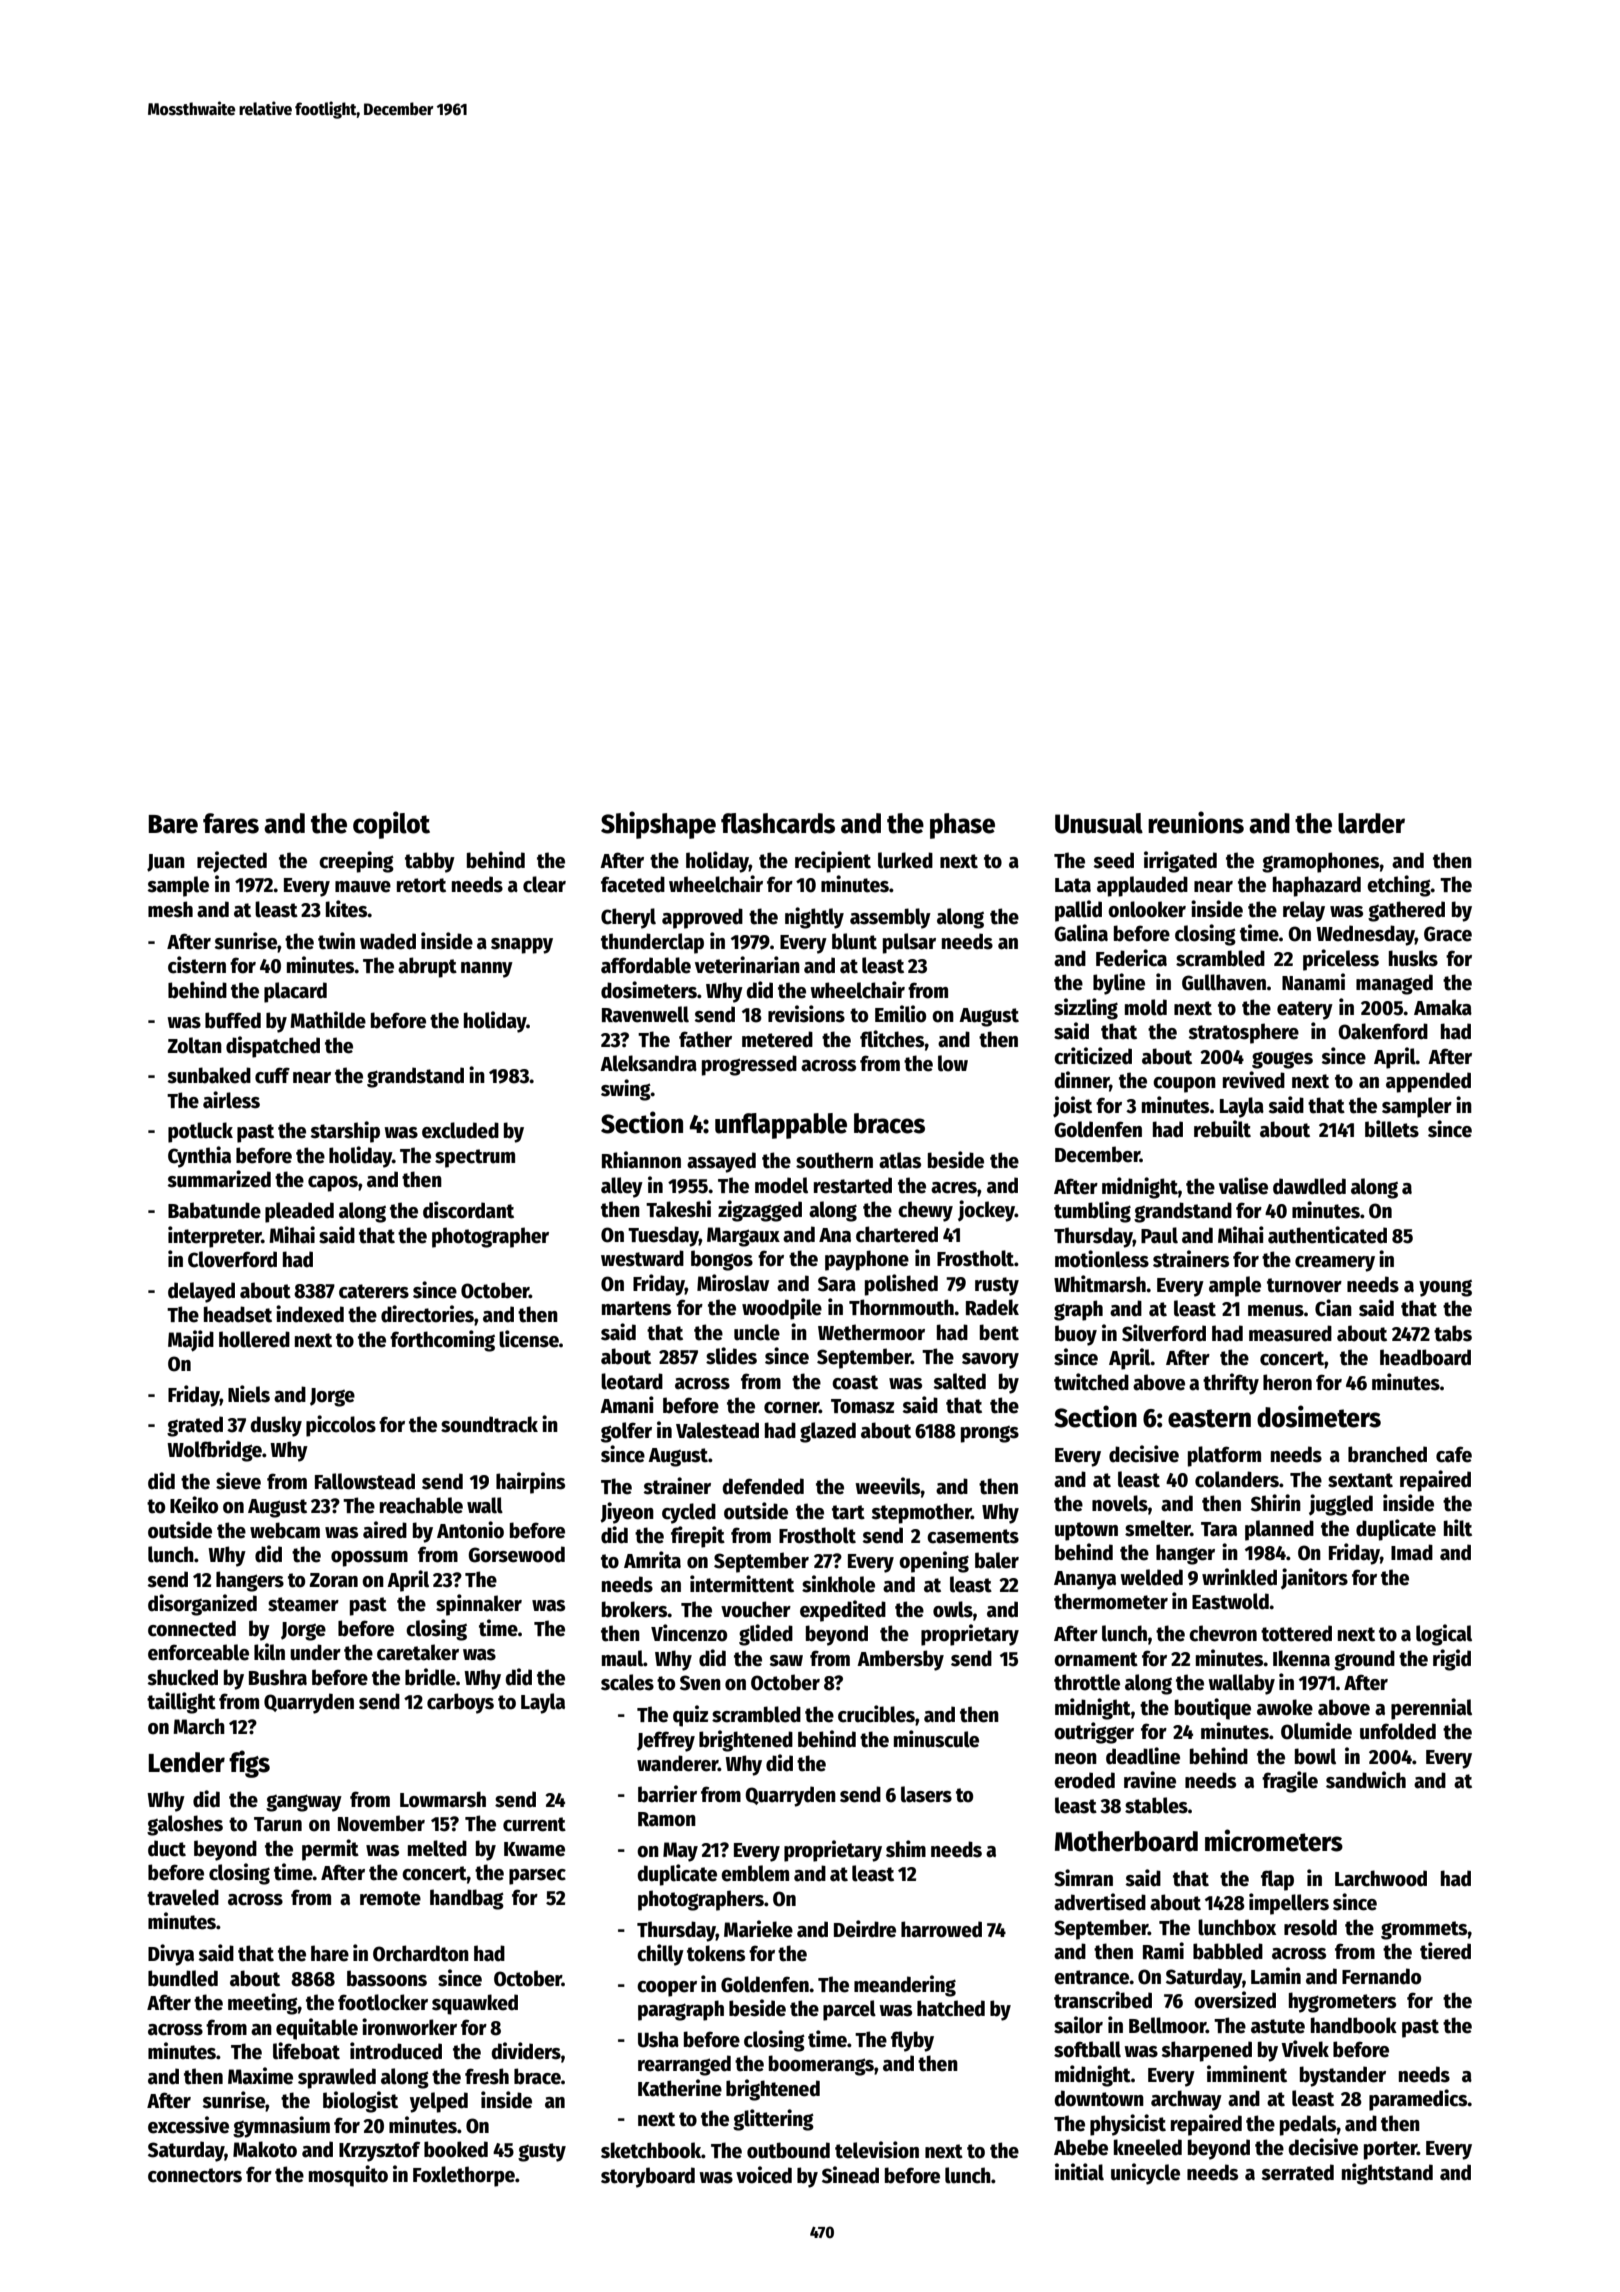 This image has height=2292, width=1620. Describe the element at coordinates (1237, 1479) in the image. I see `colanders` at that location.
